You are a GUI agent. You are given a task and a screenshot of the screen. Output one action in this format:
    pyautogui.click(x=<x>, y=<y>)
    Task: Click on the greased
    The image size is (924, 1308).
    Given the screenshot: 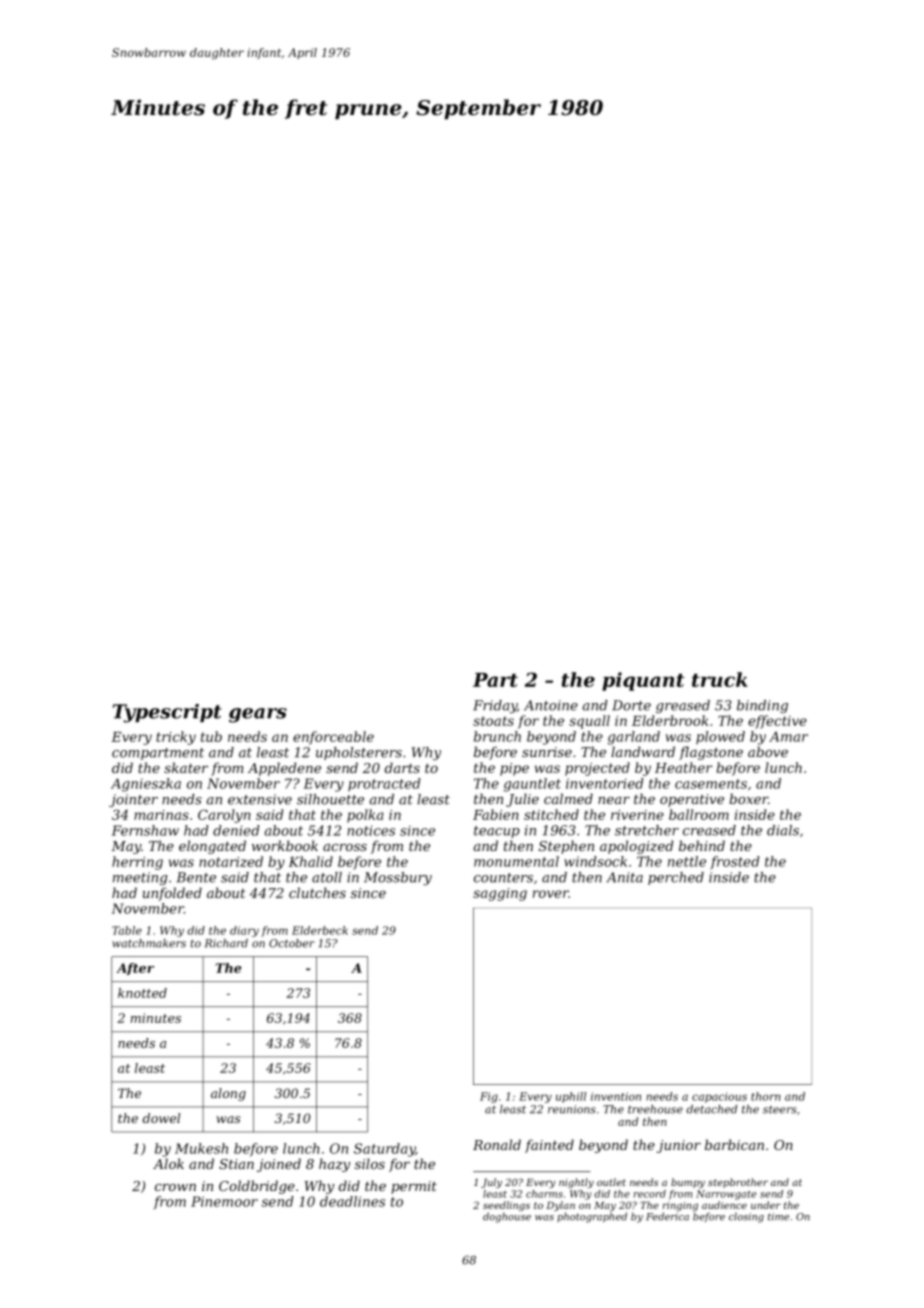 What is the action you would take?
    pyautogui.click(x=683, y=706)
